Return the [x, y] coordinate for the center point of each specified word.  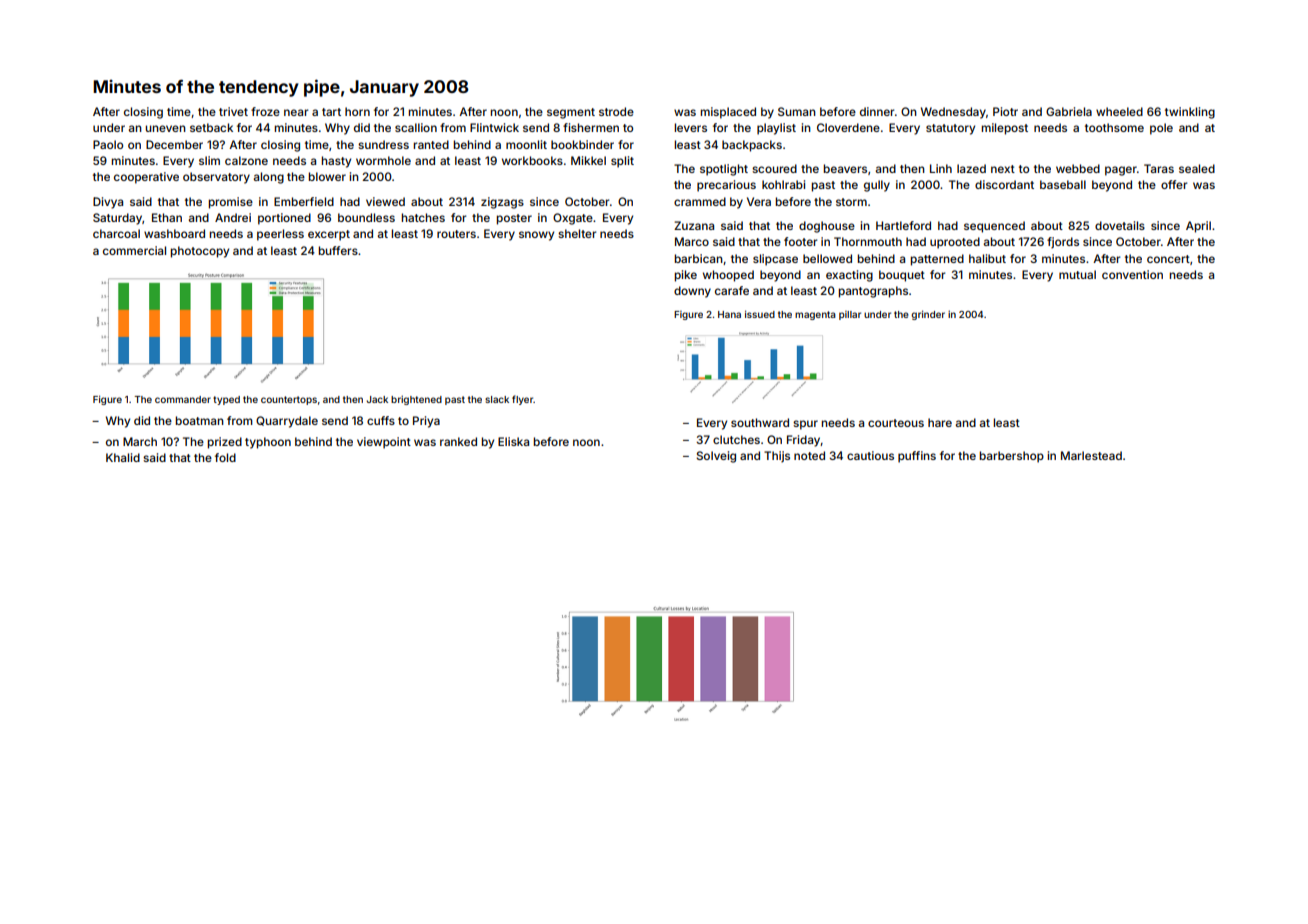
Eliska [513, 441]
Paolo [108, 144]
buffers [338, 250]
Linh [941, 168]
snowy [536, 236]
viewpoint [384, 443]
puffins [917, 457]
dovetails [1120, 225]
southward [760, 422]
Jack [377, 399]
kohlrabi [783, 184]
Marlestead [1091, 455]
